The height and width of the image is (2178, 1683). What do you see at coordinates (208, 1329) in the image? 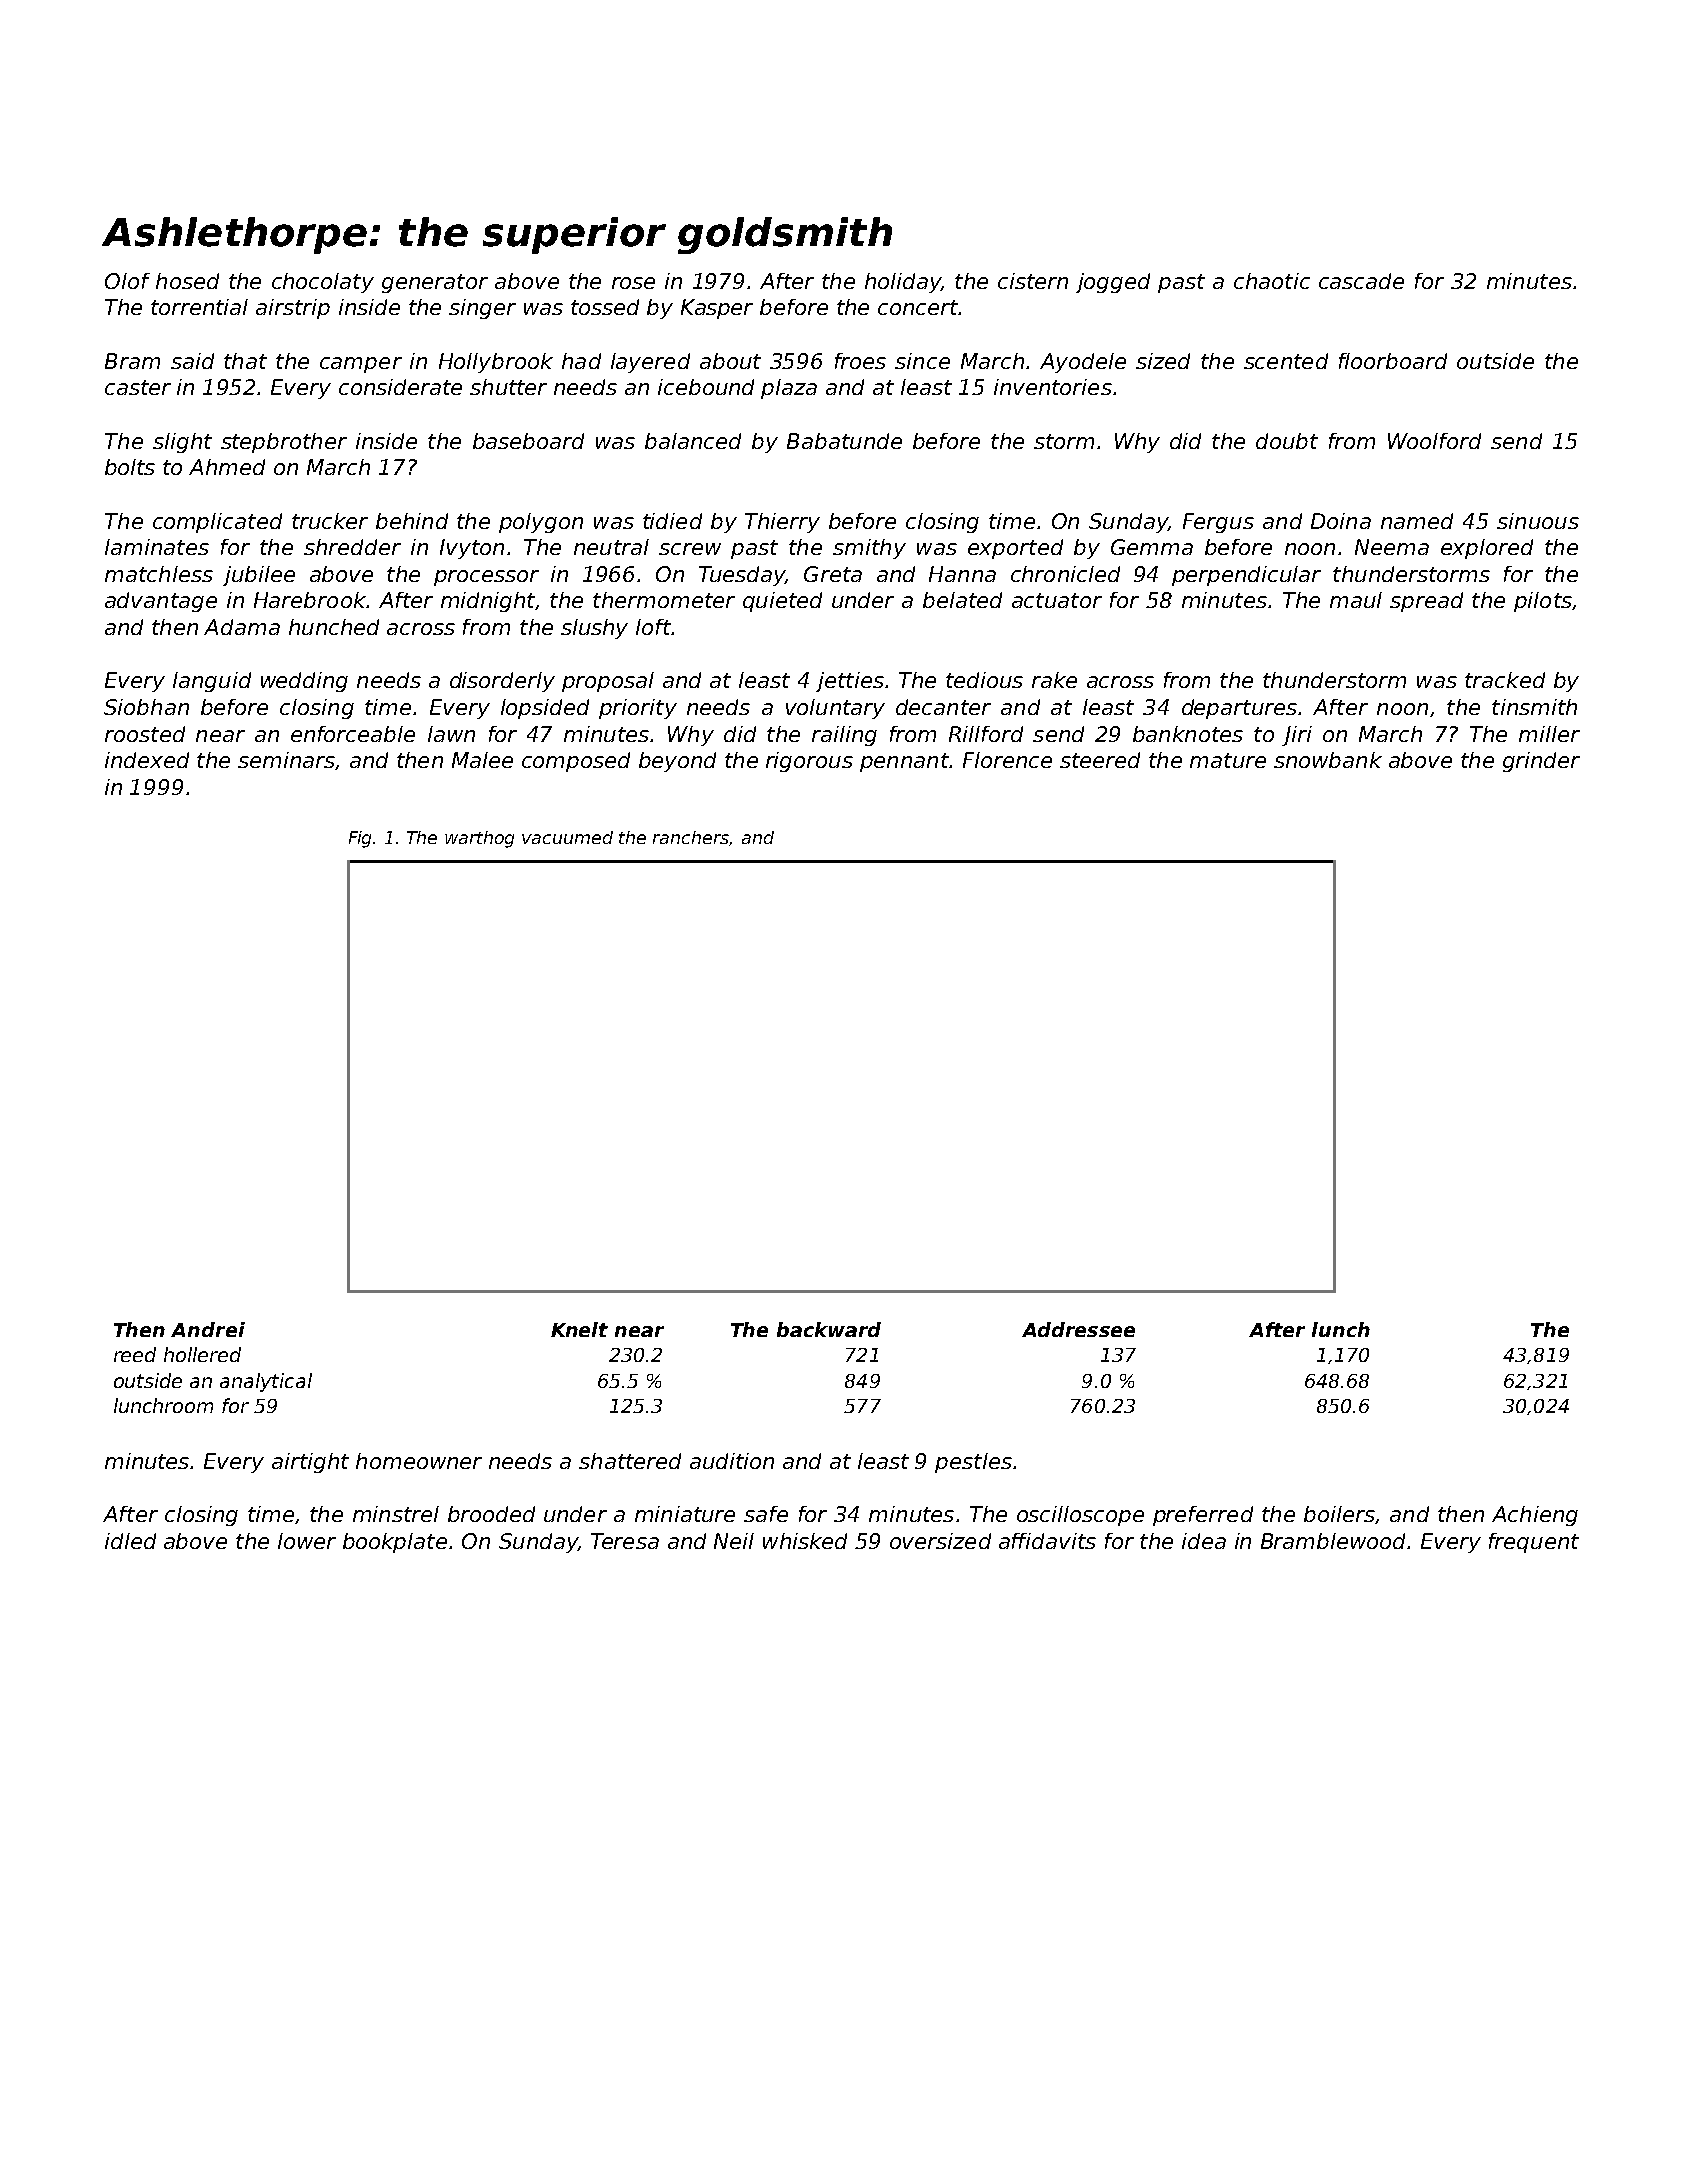
I see `Andrei` at bounding box center [208, 1329].
